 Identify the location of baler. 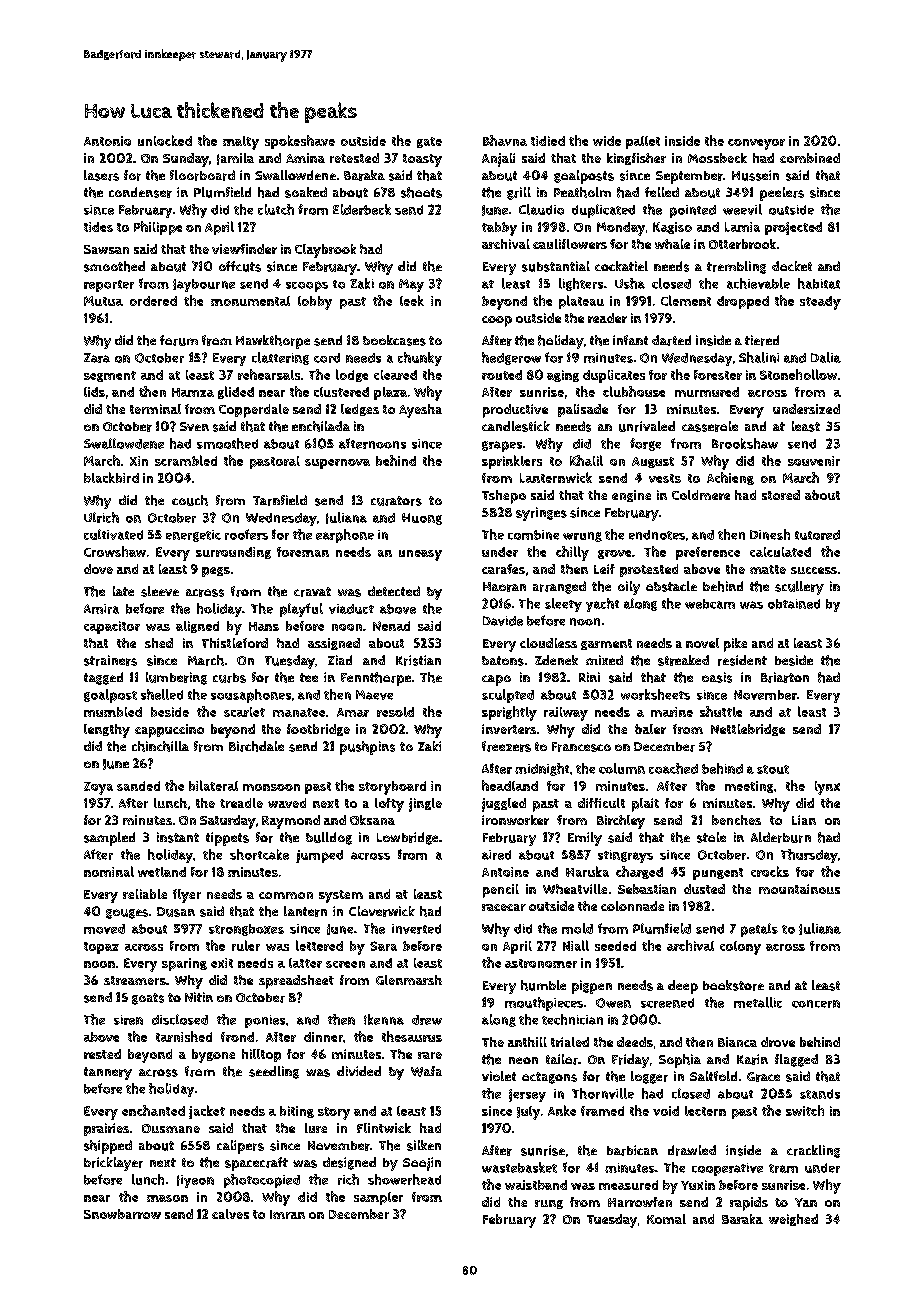
(650, 729).
